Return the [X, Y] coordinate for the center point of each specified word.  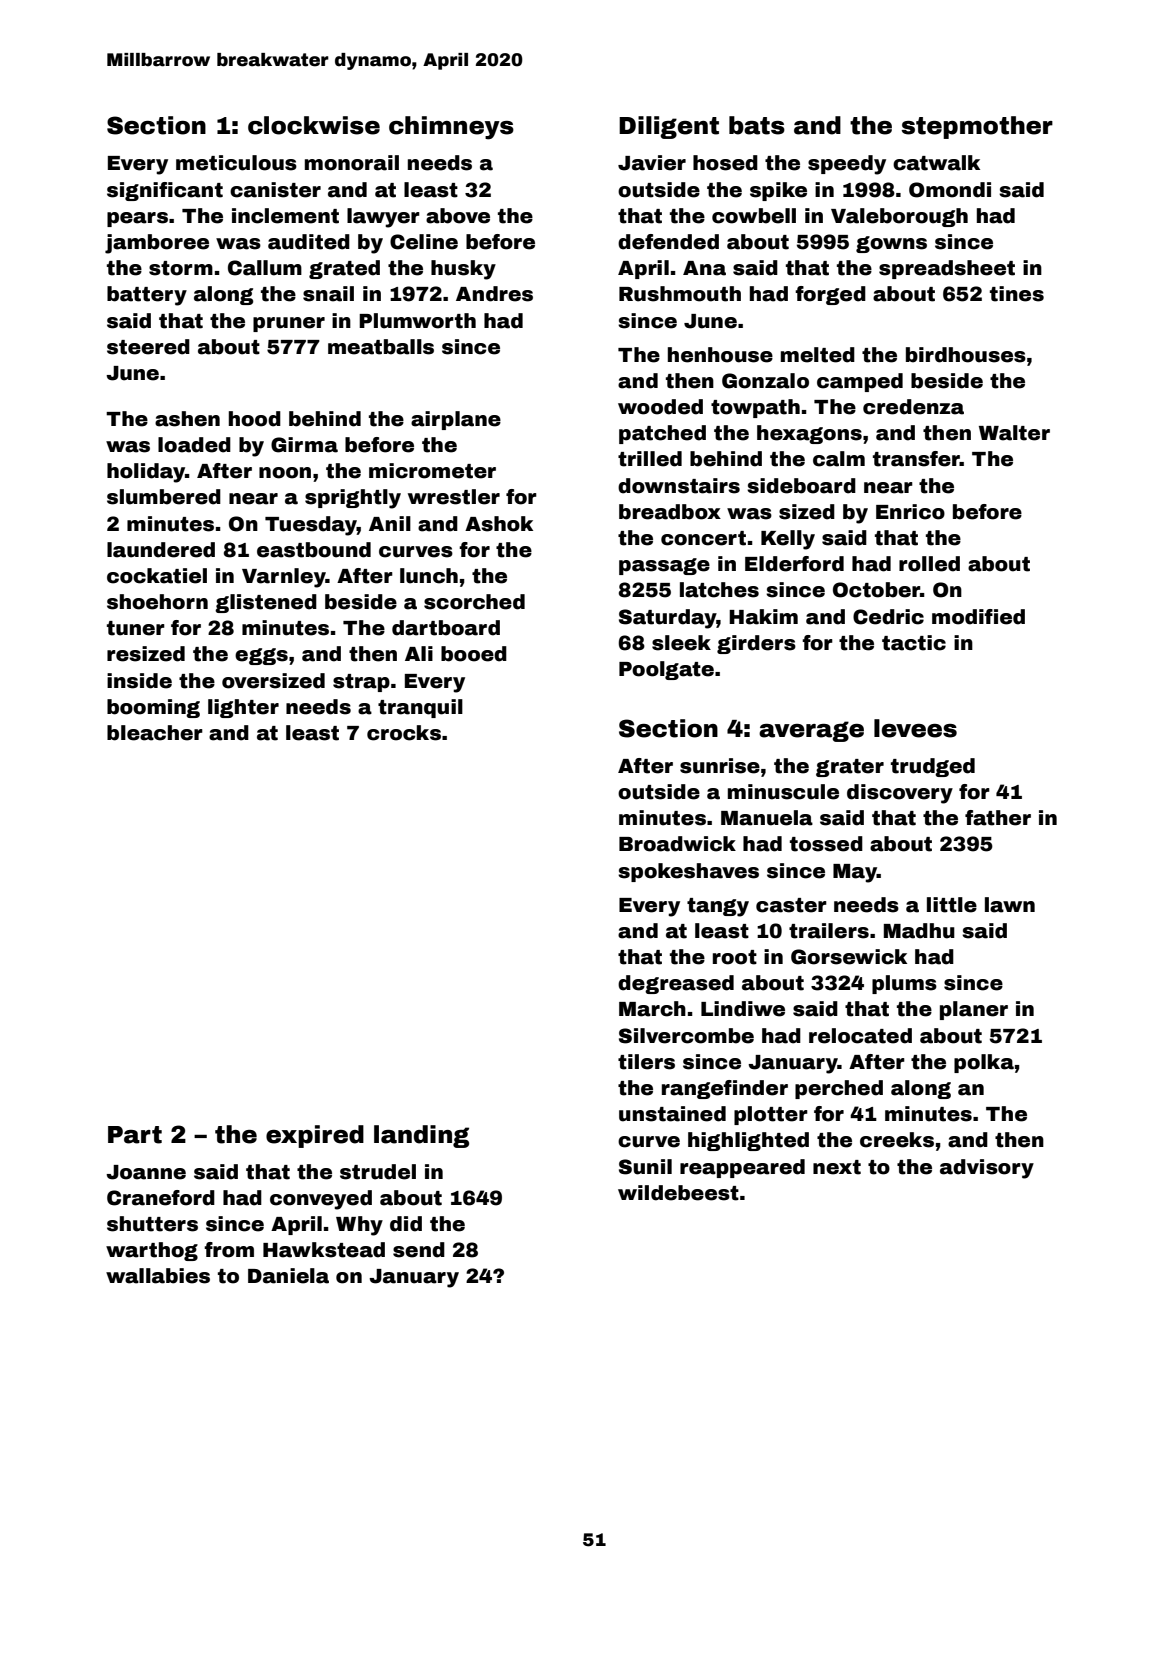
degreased [676, 984]
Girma [304, 445]
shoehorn [157, 602]
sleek [681, 643]
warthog [152, 1251]
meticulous [236, 163]
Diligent [669, 127]
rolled [929, 564]
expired [315, 1136]
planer [974, 1010]
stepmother [977, 127]
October [876, 590]
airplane [456, 420]
